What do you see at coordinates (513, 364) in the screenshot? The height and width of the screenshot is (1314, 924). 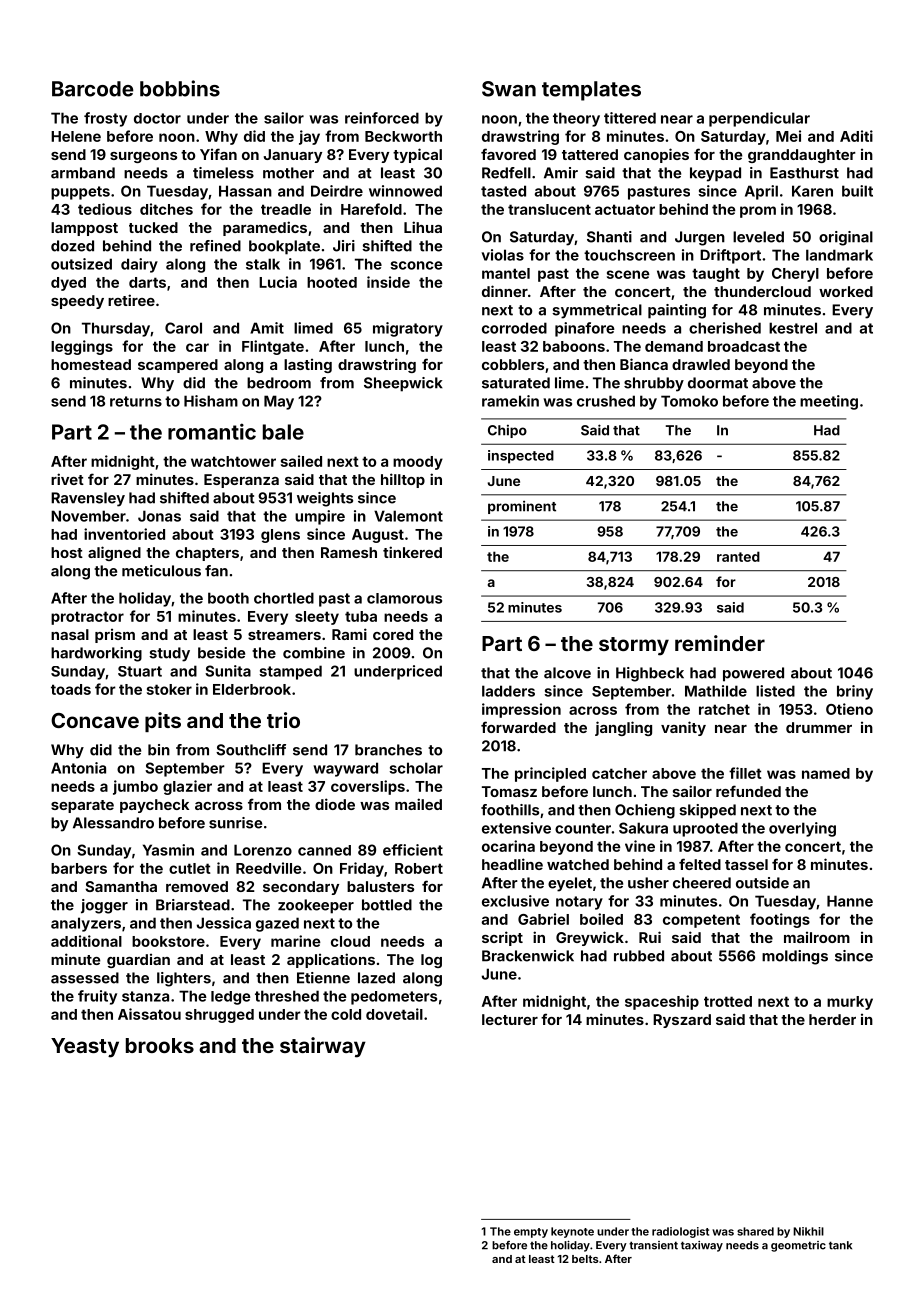 I see `cobblers` at bounding box center [513, 364].
